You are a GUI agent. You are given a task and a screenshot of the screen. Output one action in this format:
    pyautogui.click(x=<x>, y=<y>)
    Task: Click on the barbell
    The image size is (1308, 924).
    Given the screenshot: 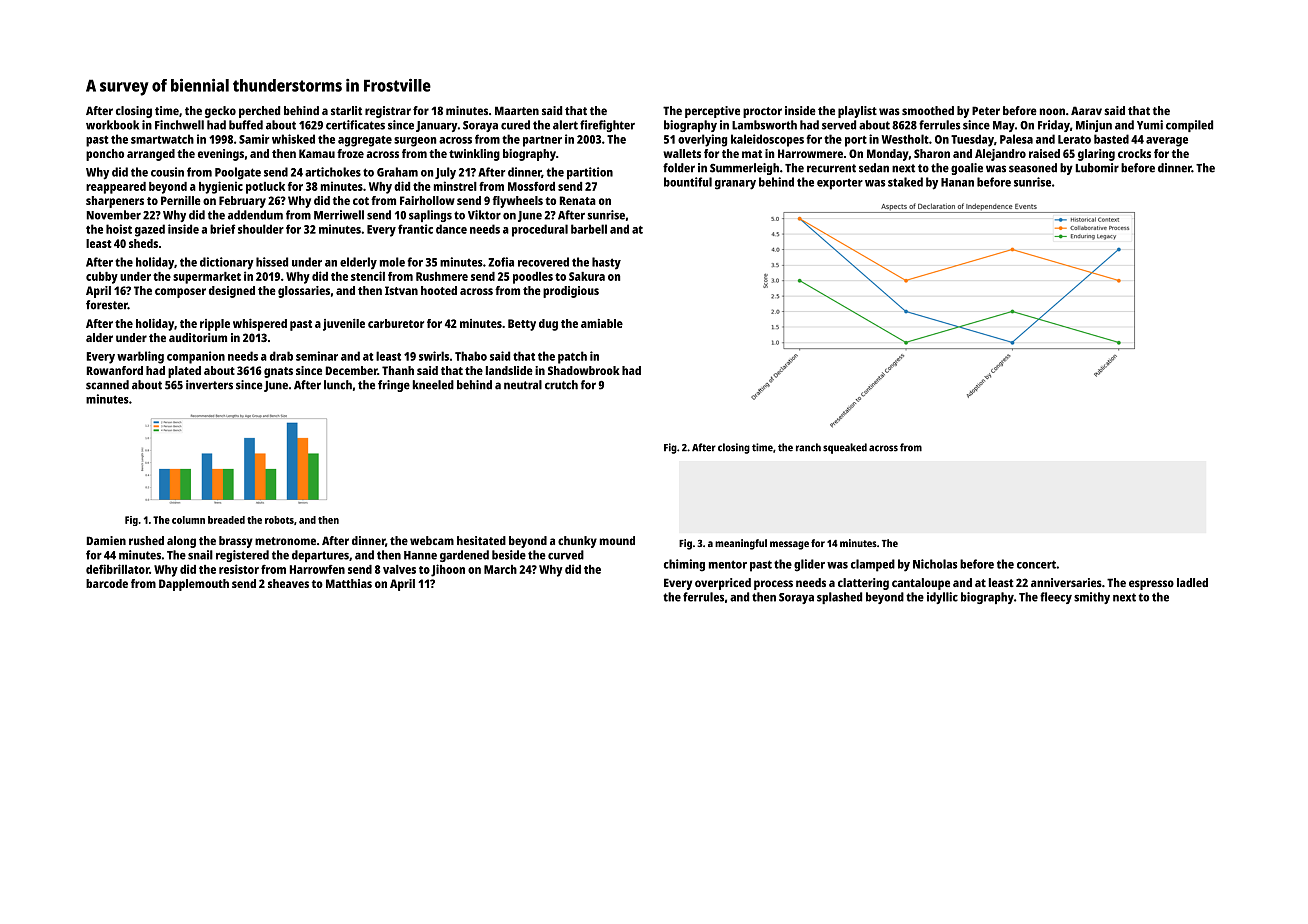 What is the action you would take?
    pyautogui.click(x=589, y=229)
